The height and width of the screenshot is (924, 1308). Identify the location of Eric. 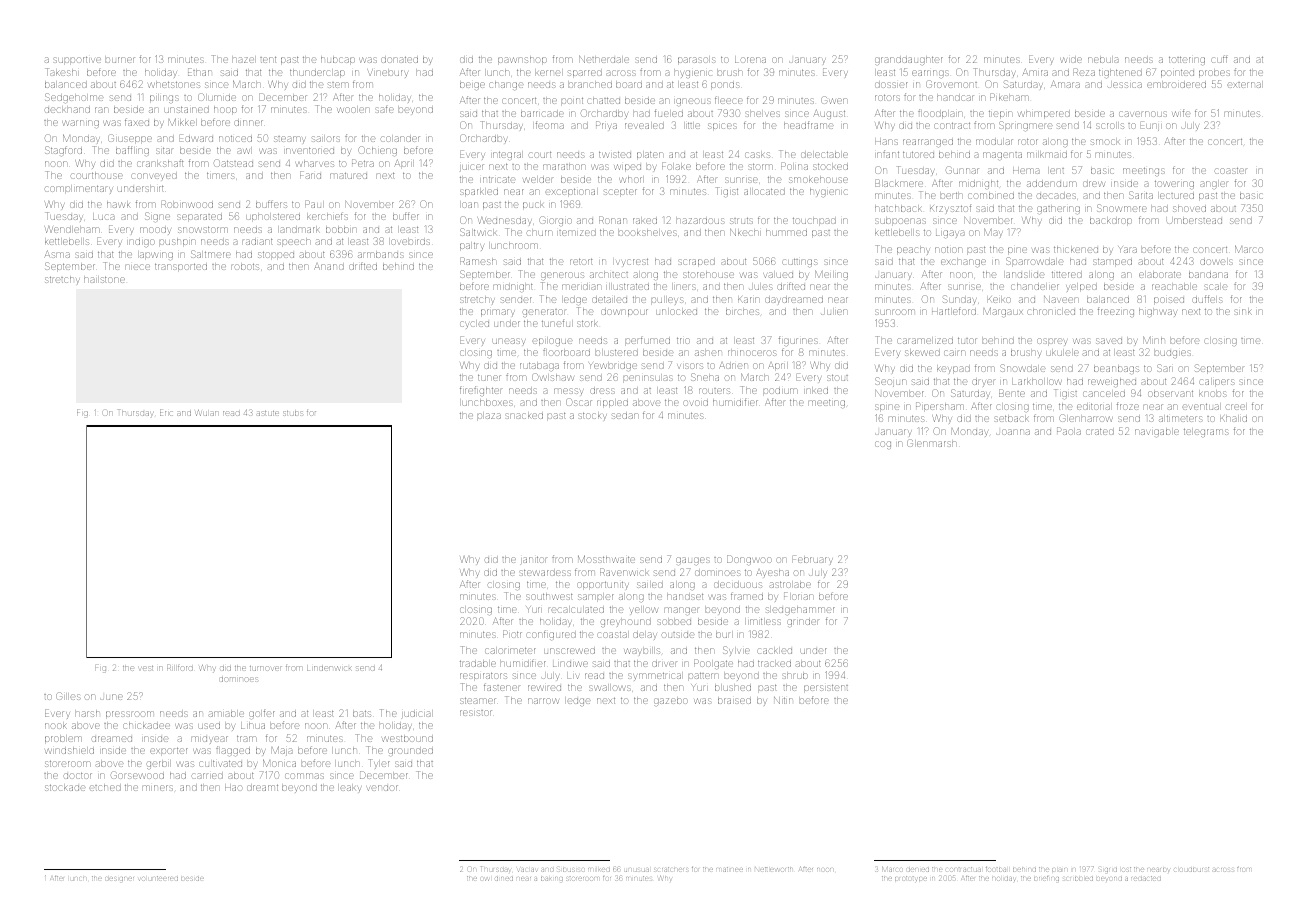
(166, 412).
